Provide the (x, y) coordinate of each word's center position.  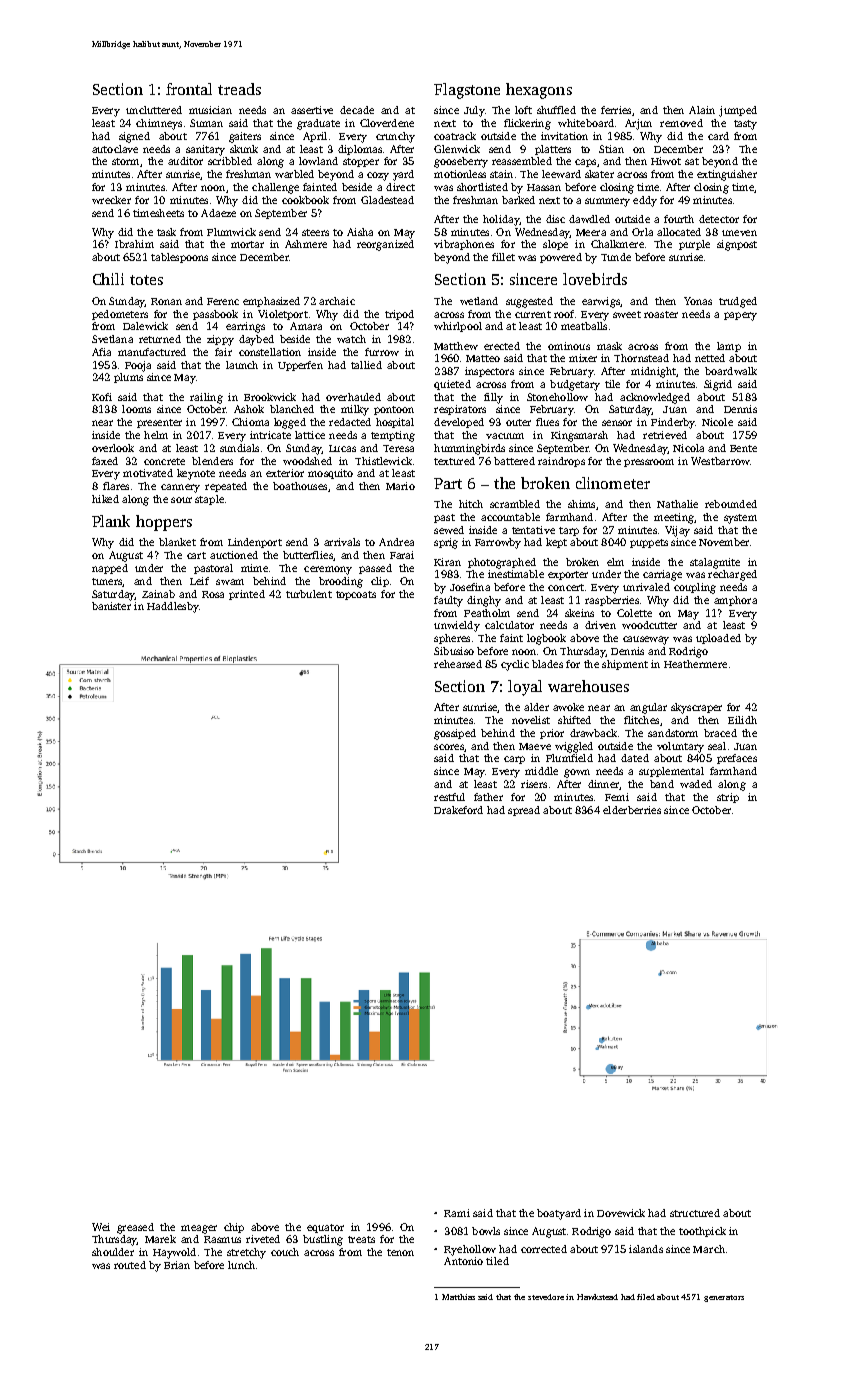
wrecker (111, 200)
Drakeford (458, 810)
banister (111, 606)
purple (694, 245)
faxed (105, 461)
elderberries (632, 810)
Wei (101, 1227)
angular (648, 708)
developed (459, 423)
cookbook (305, 200)
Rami (457, 1213)
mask (609, 346)
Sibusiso (454, 651)
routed (130, 1265)
